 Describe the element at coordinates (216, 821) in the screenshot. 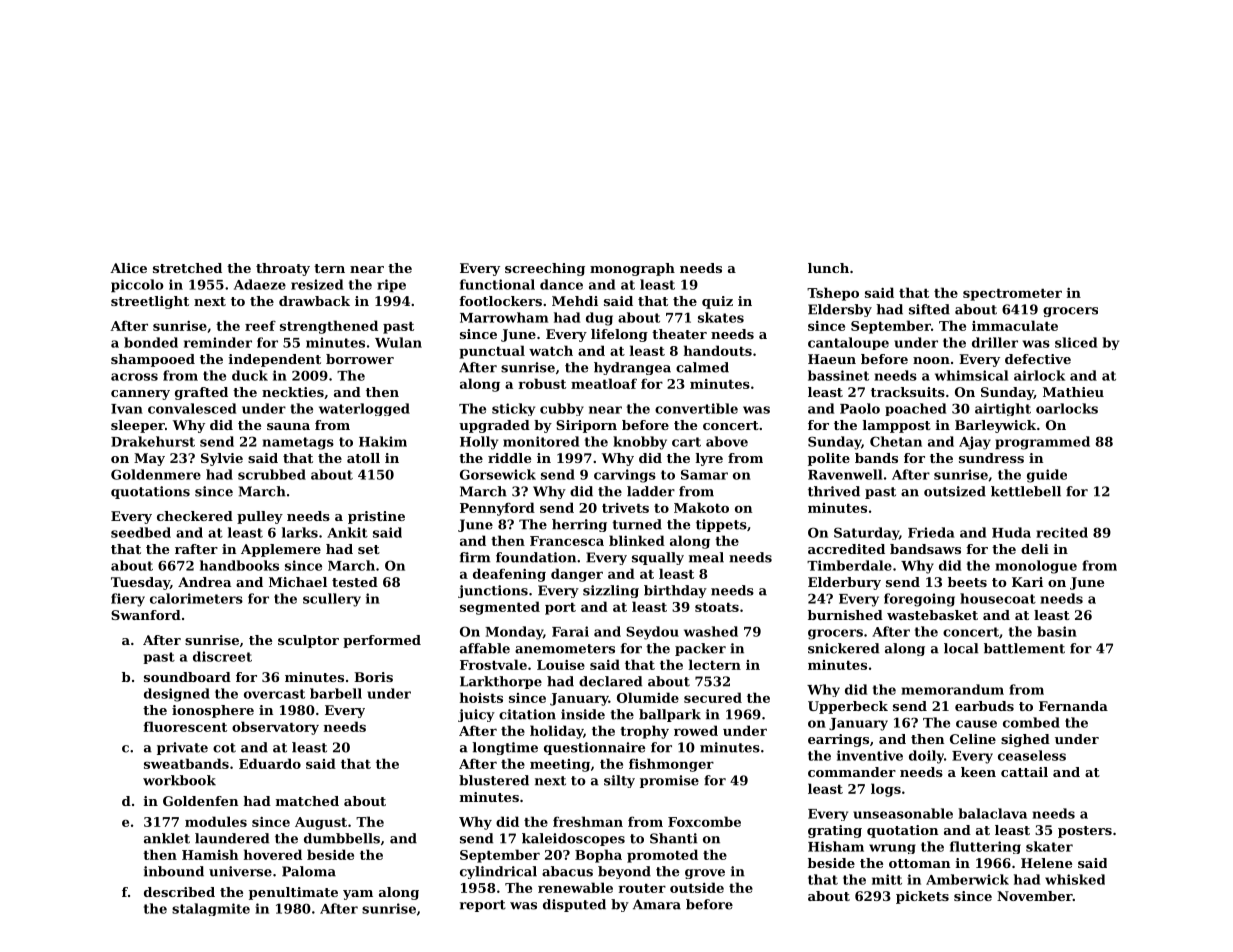

I see `modules` at that location.
